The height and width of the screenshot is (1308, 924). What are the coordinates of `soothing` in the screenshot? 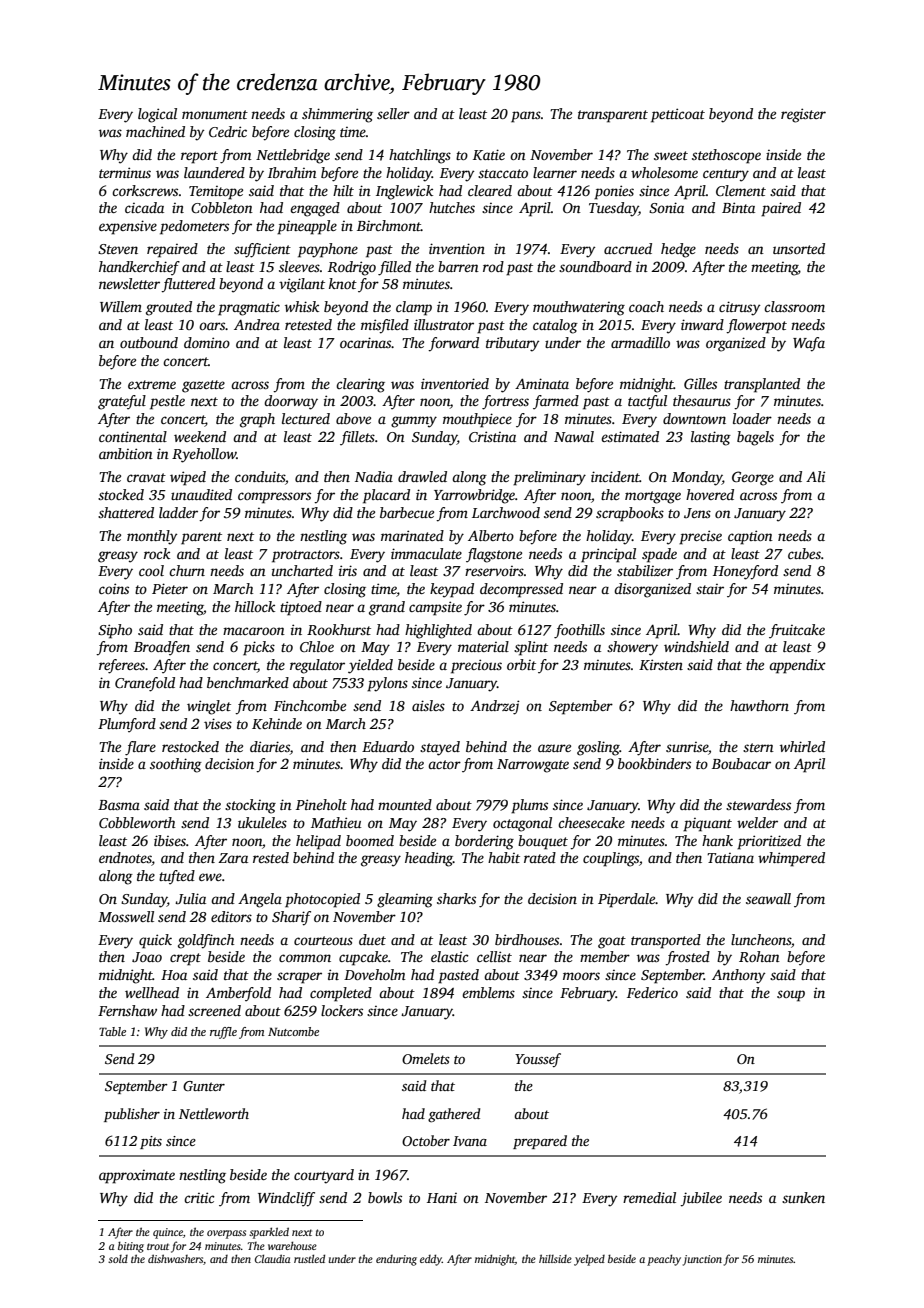 It's located at (176, 765).
